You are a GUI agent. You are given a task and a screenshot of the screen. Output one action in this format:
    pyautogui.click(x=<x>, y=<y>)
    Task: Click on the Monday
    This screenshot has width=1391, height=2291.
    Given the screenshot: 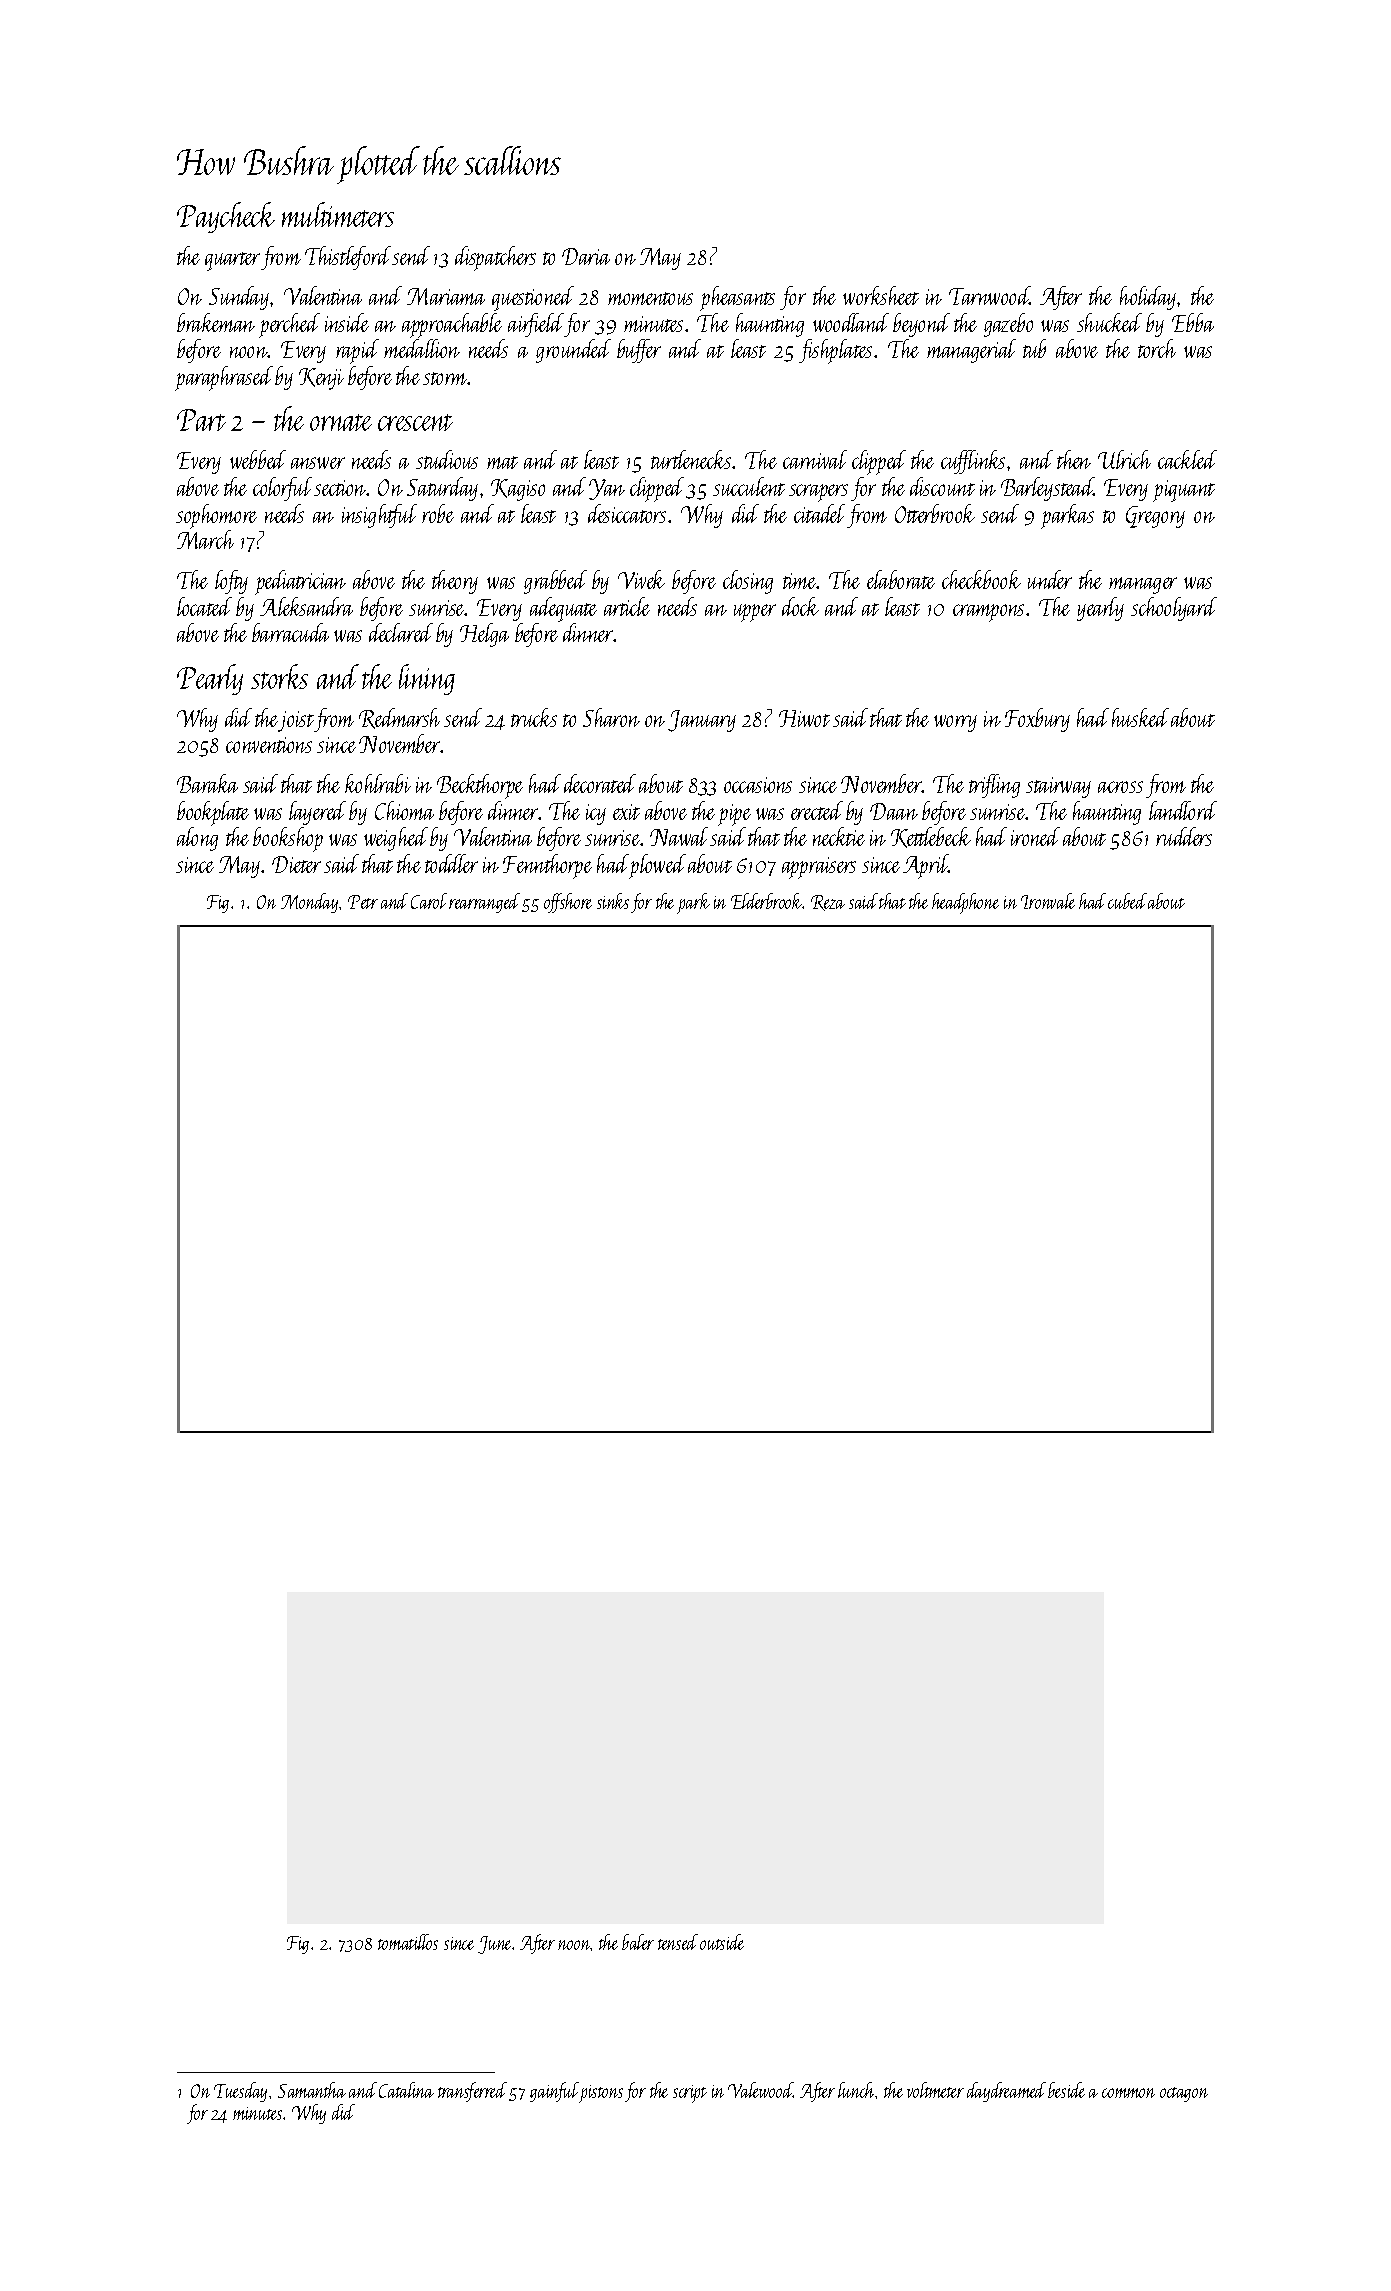 What is the action you would take?
    pyautogui.click(x=309, y=903)
